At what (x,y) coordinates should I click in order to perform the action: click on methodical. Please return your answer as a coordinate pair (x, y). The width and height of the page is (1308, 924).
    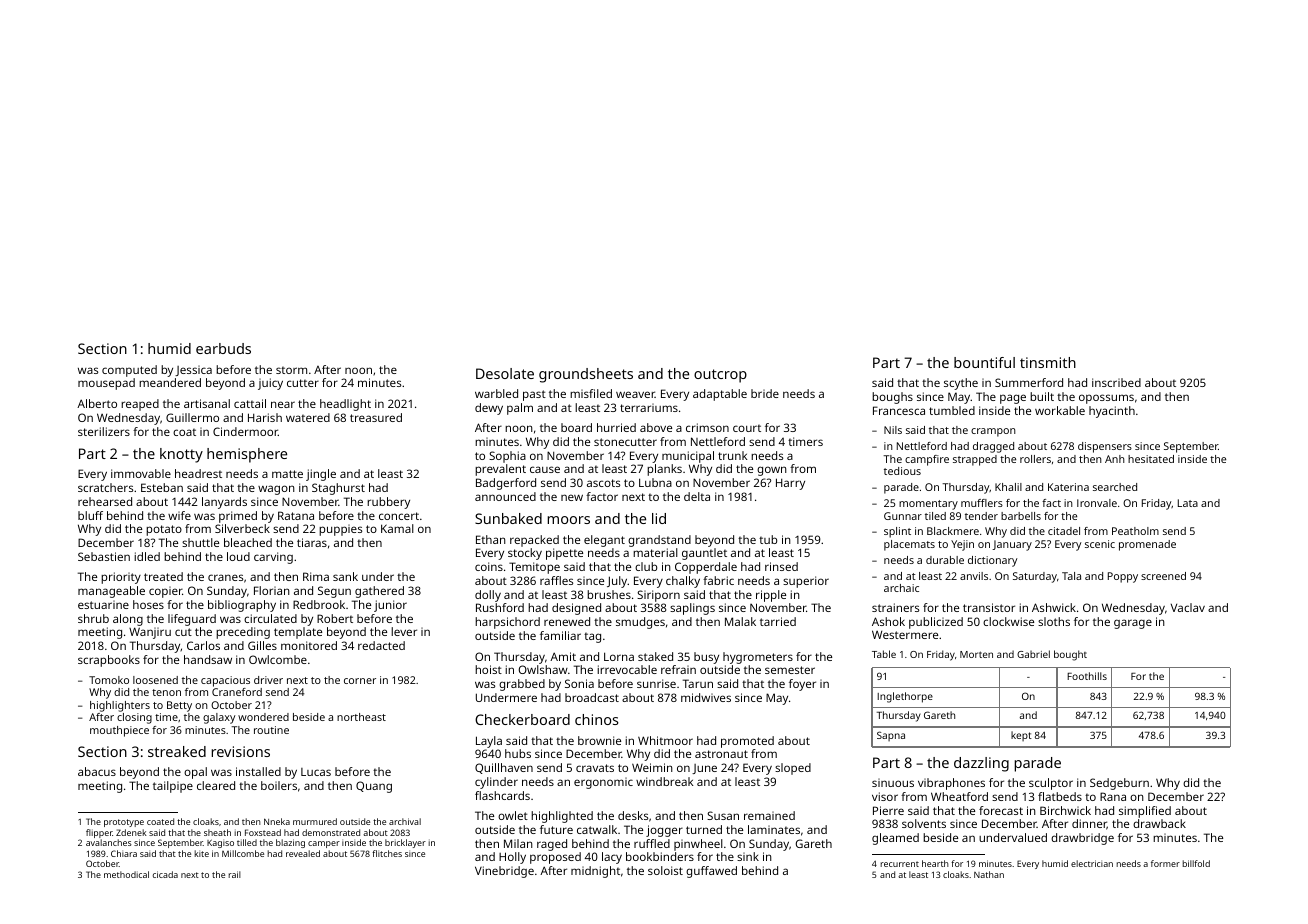
    Looking at the image, I should click on (126, 874).
